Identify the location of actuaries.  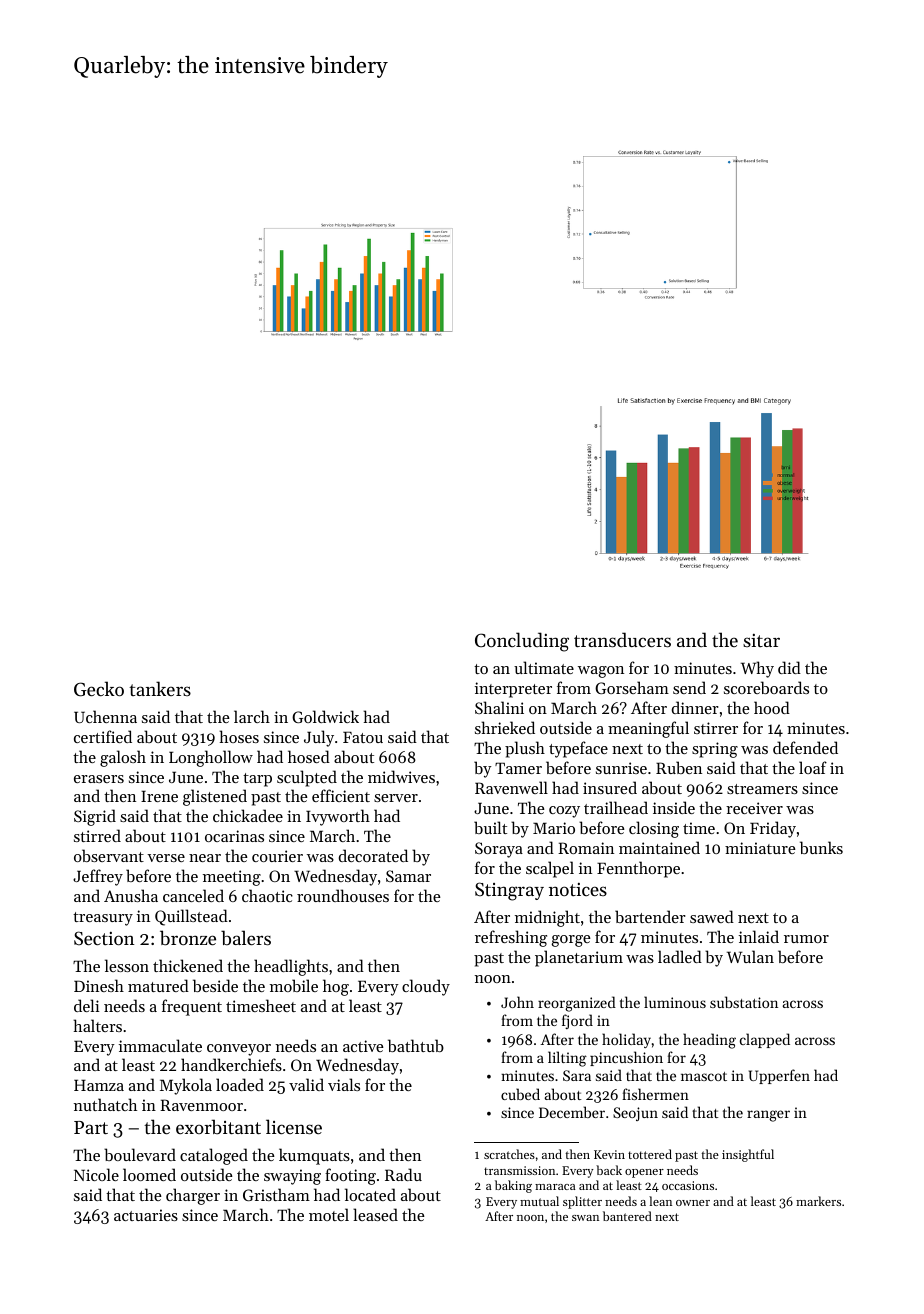
(146, 1215).
